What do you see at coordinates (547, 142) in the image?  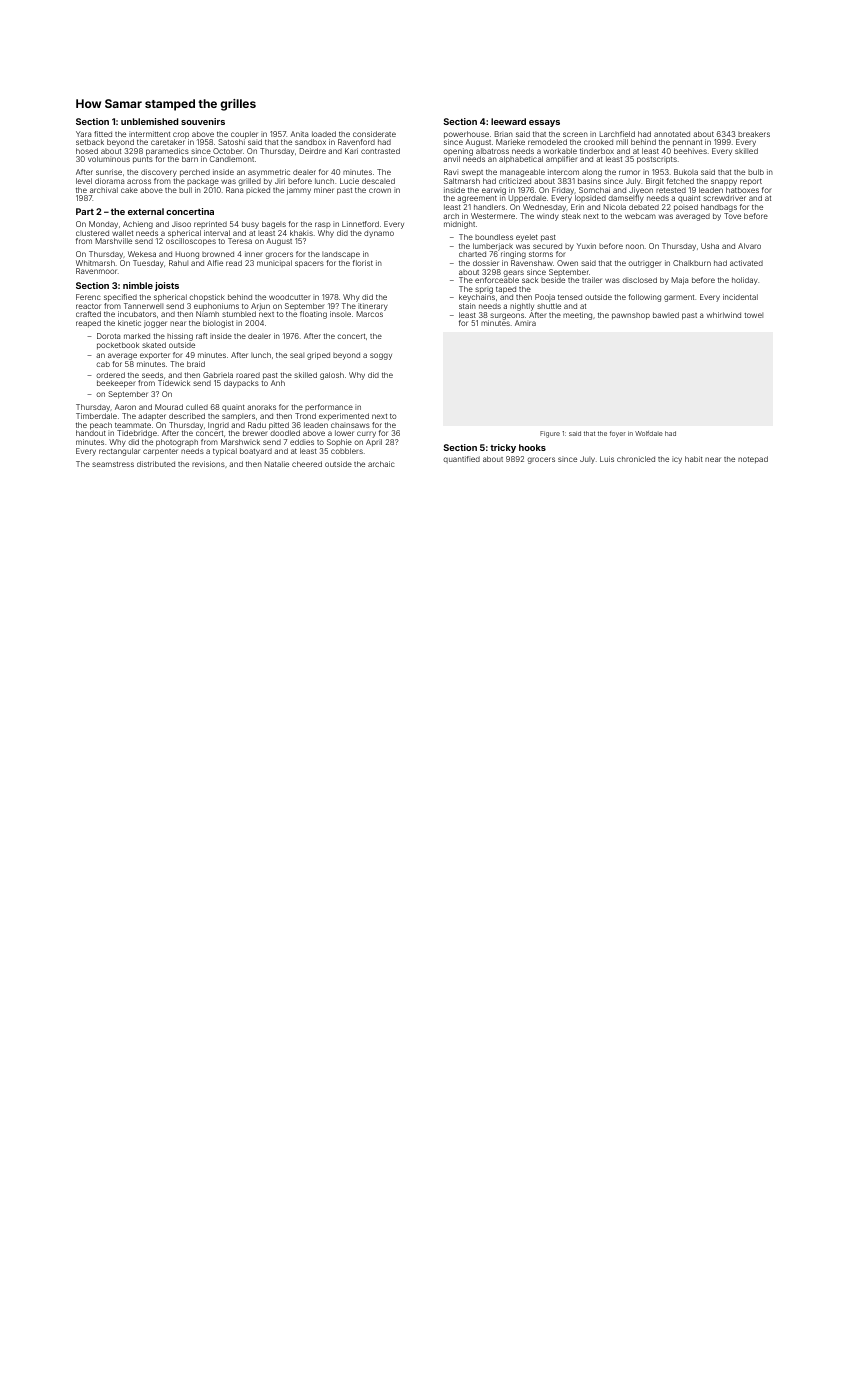 I see `remodeled` at bounding box center [547, 142].
